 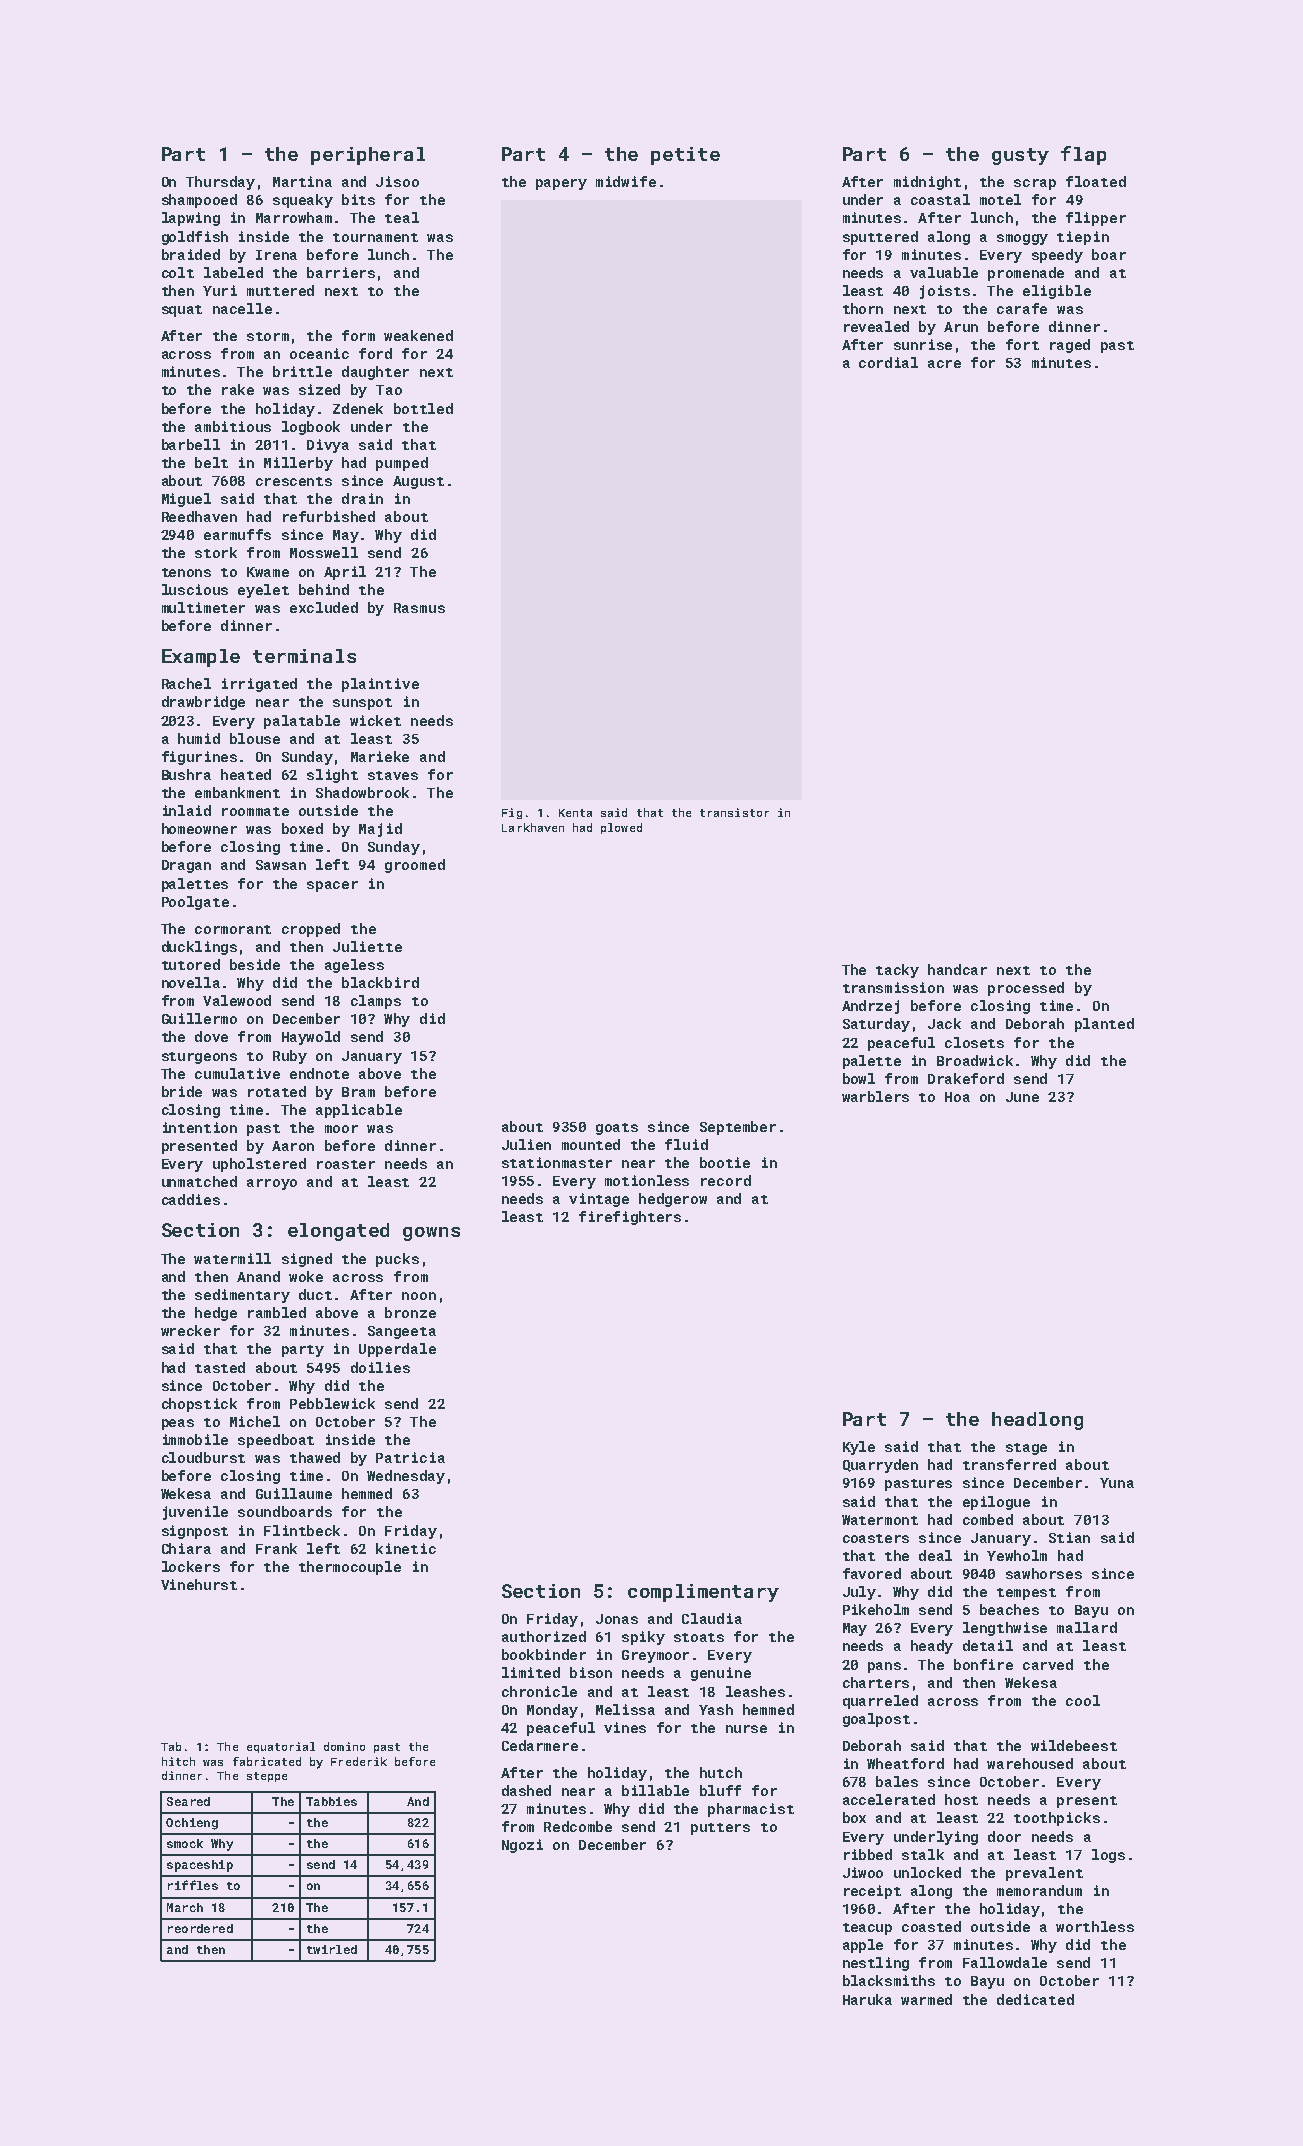 What do you see at coordinates (332, 1949) in the document?
I see `twirled` at bounding box center [332, 1949].
